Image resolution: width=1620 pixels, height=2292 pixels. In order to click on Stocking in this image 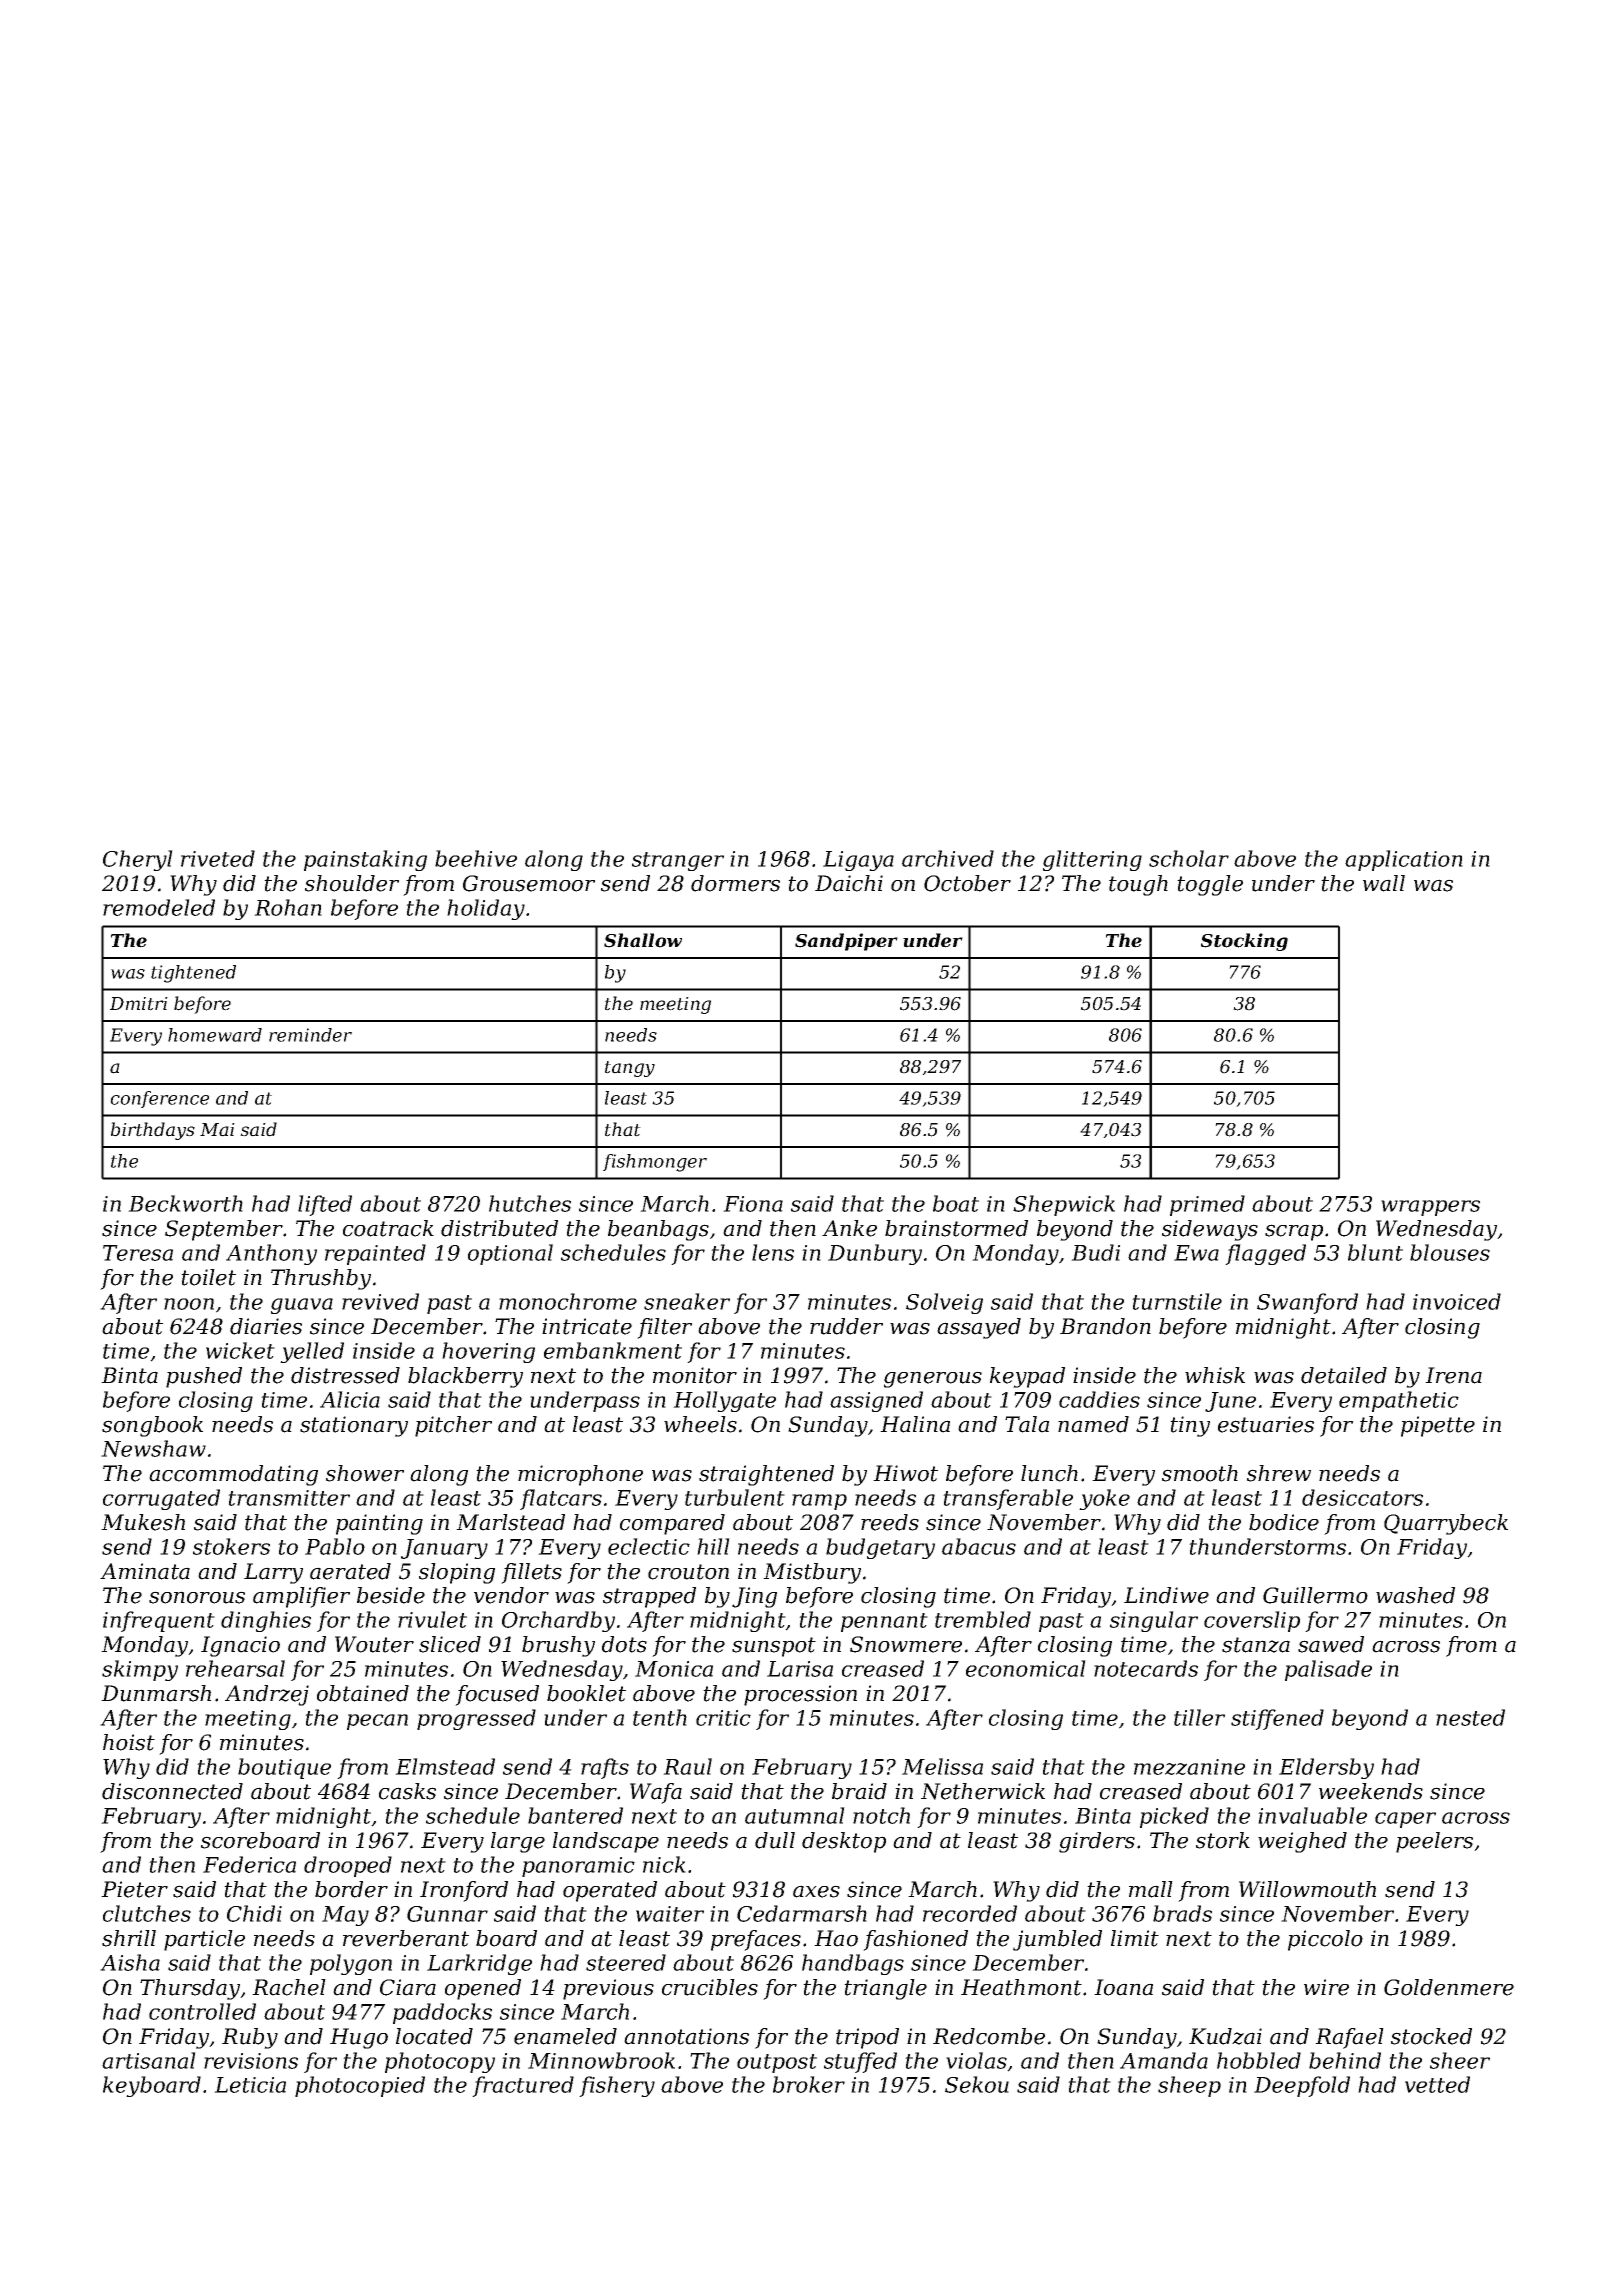, I will do `click(1244, 942)`.
